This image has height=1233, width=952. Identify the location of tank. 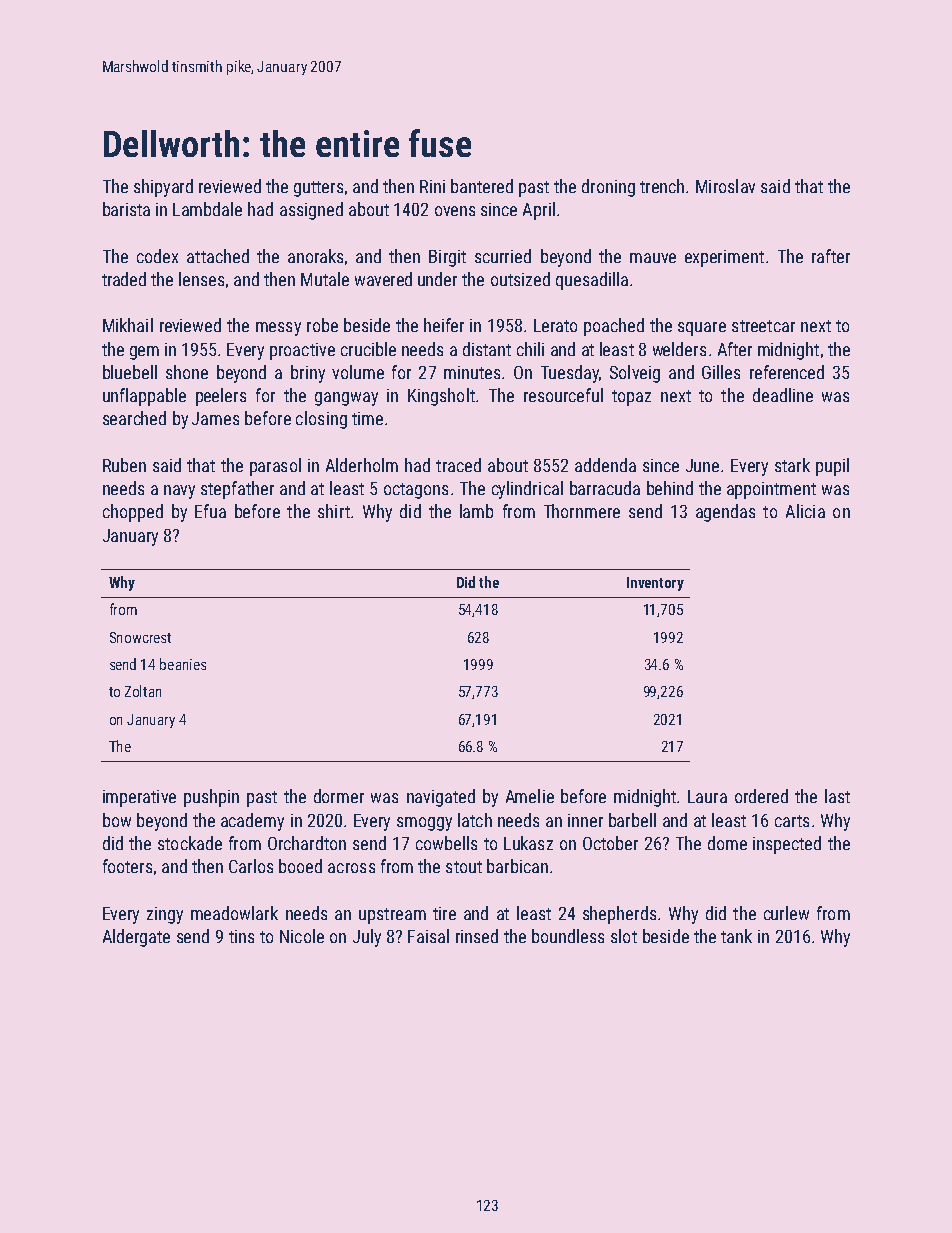
(736, 936).
